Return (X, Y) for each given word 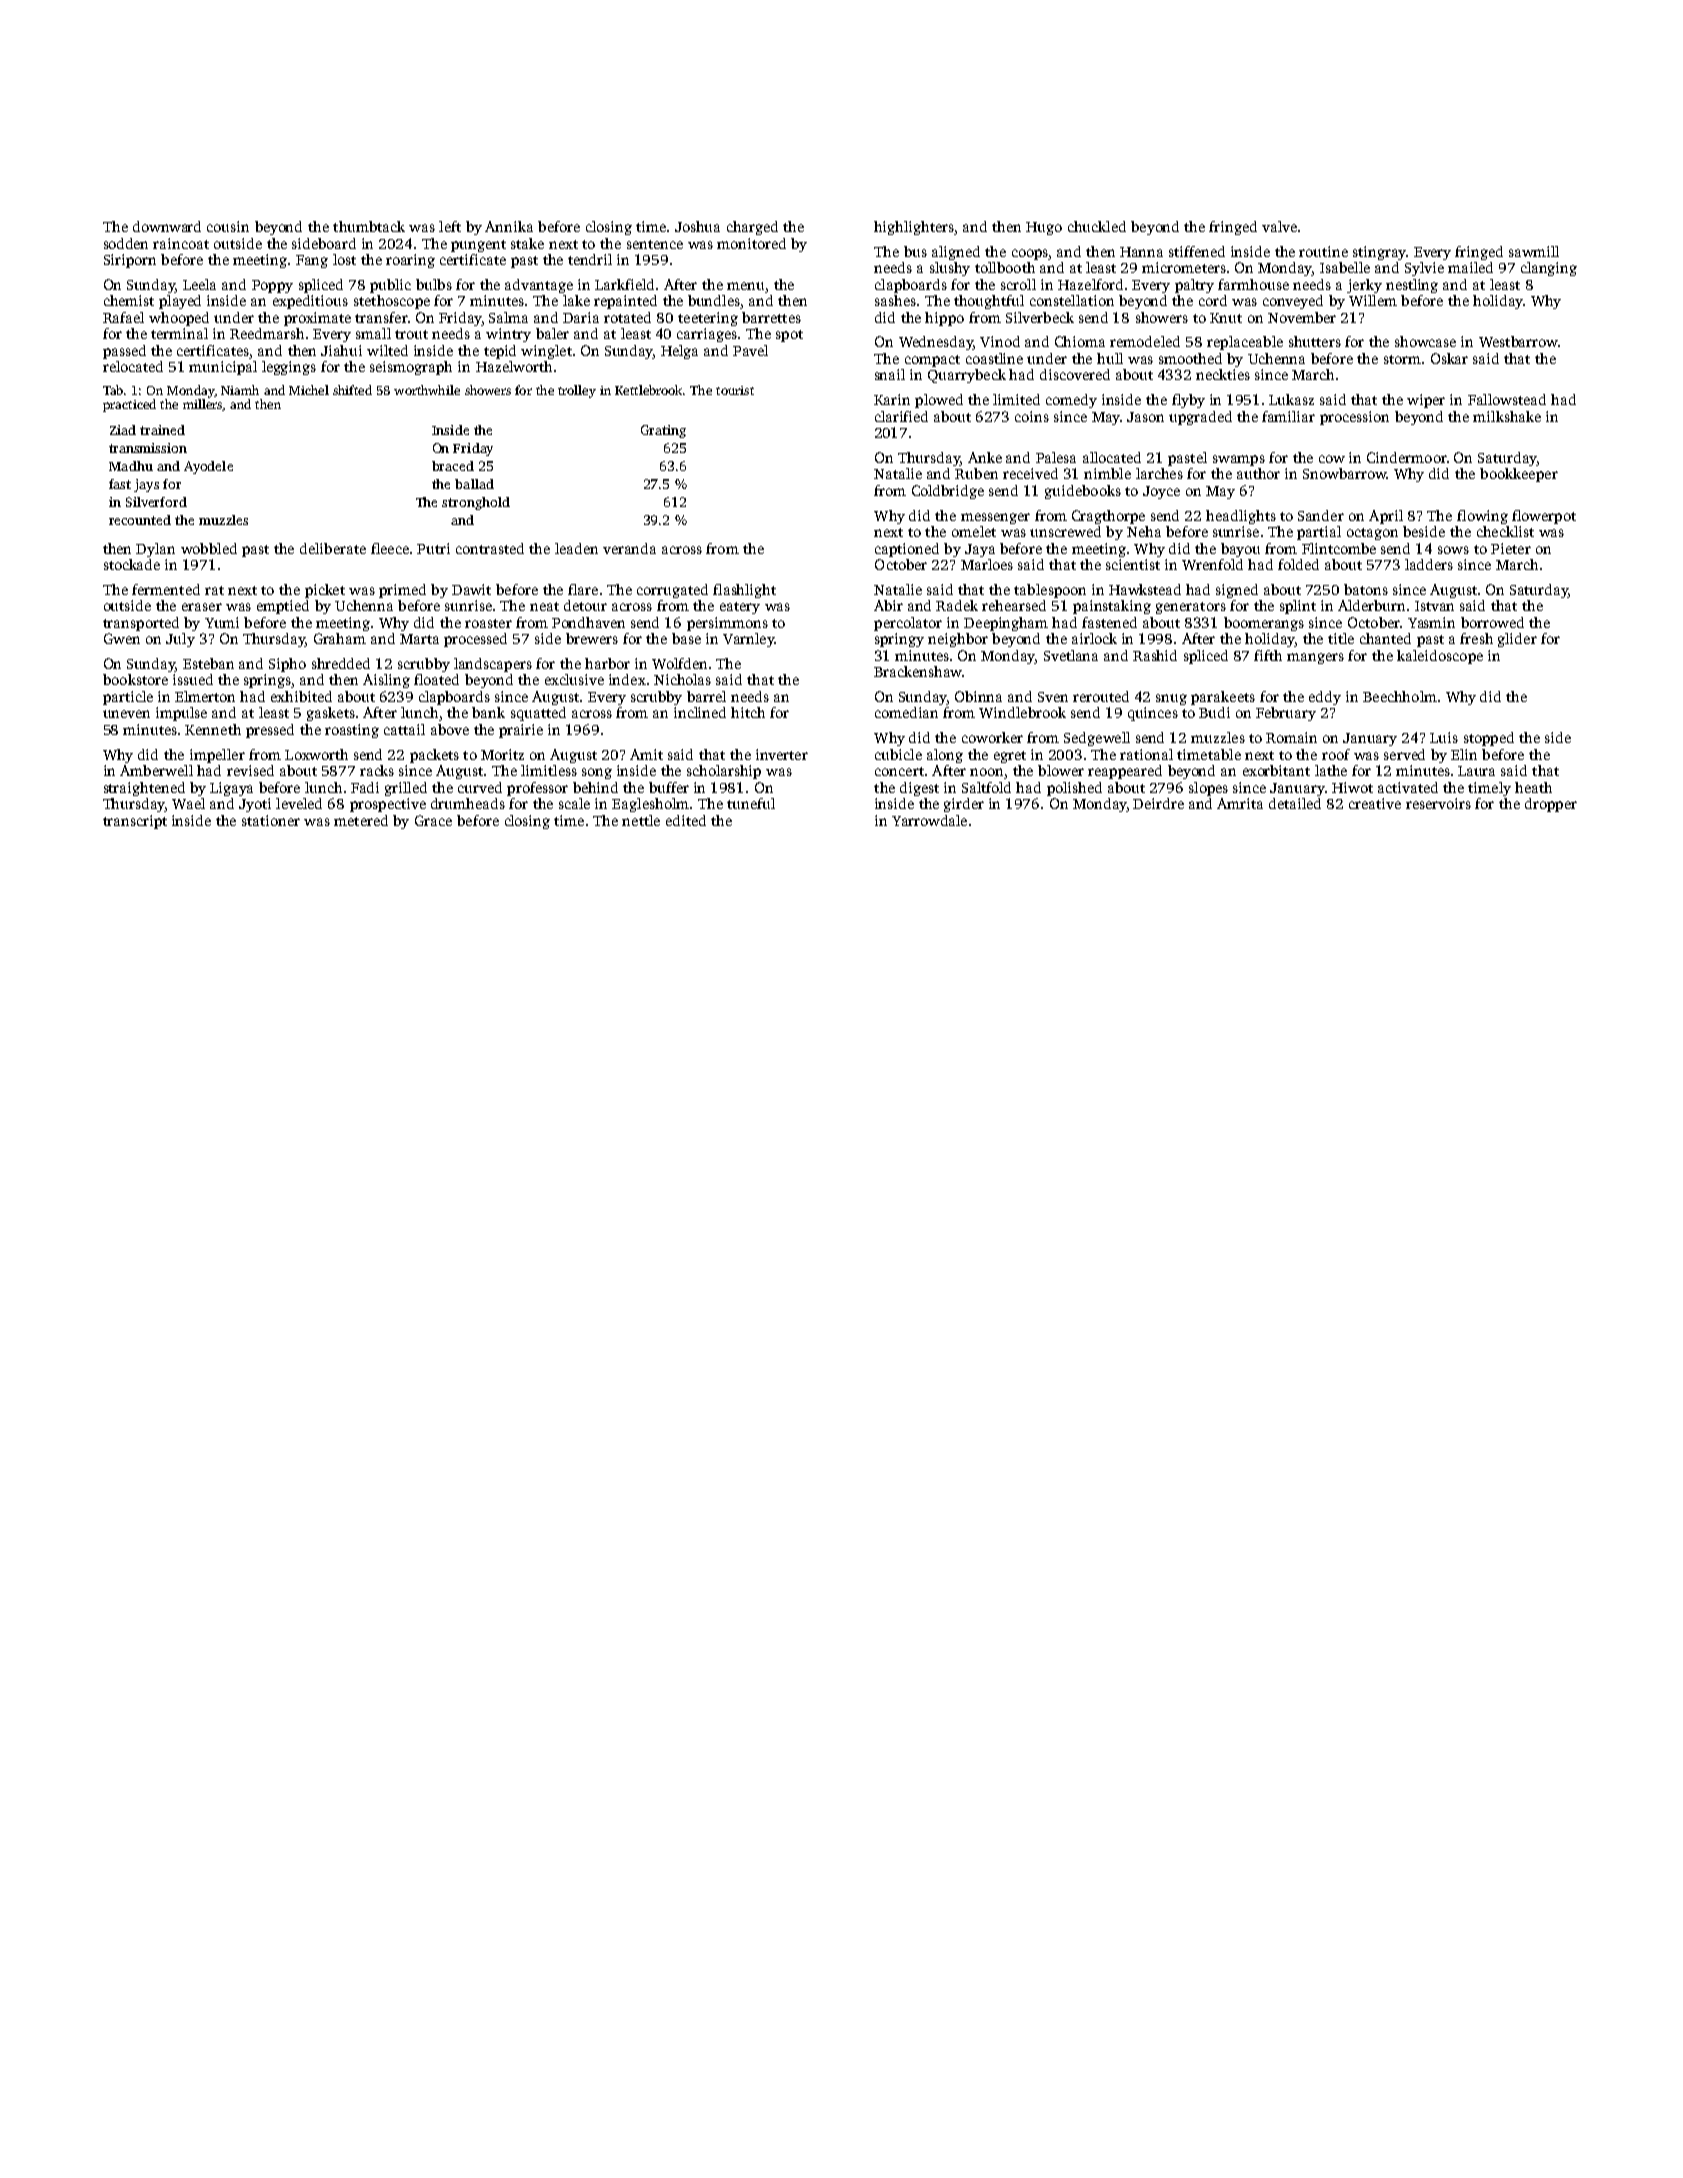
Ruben (976, 473)
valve (1279, 226)
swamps (1239, 460)
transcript (135, 822)
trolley (577, 391)
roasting (352, 731)
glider (1517, 640)
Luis (1444, 737)
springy (899, 640)
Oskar (1449, 358)
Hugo (1044, 228)
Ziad (123, 430)
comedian (906, 712)
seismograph (411, 368)
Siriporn (130, 261)
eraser (202, 607)
